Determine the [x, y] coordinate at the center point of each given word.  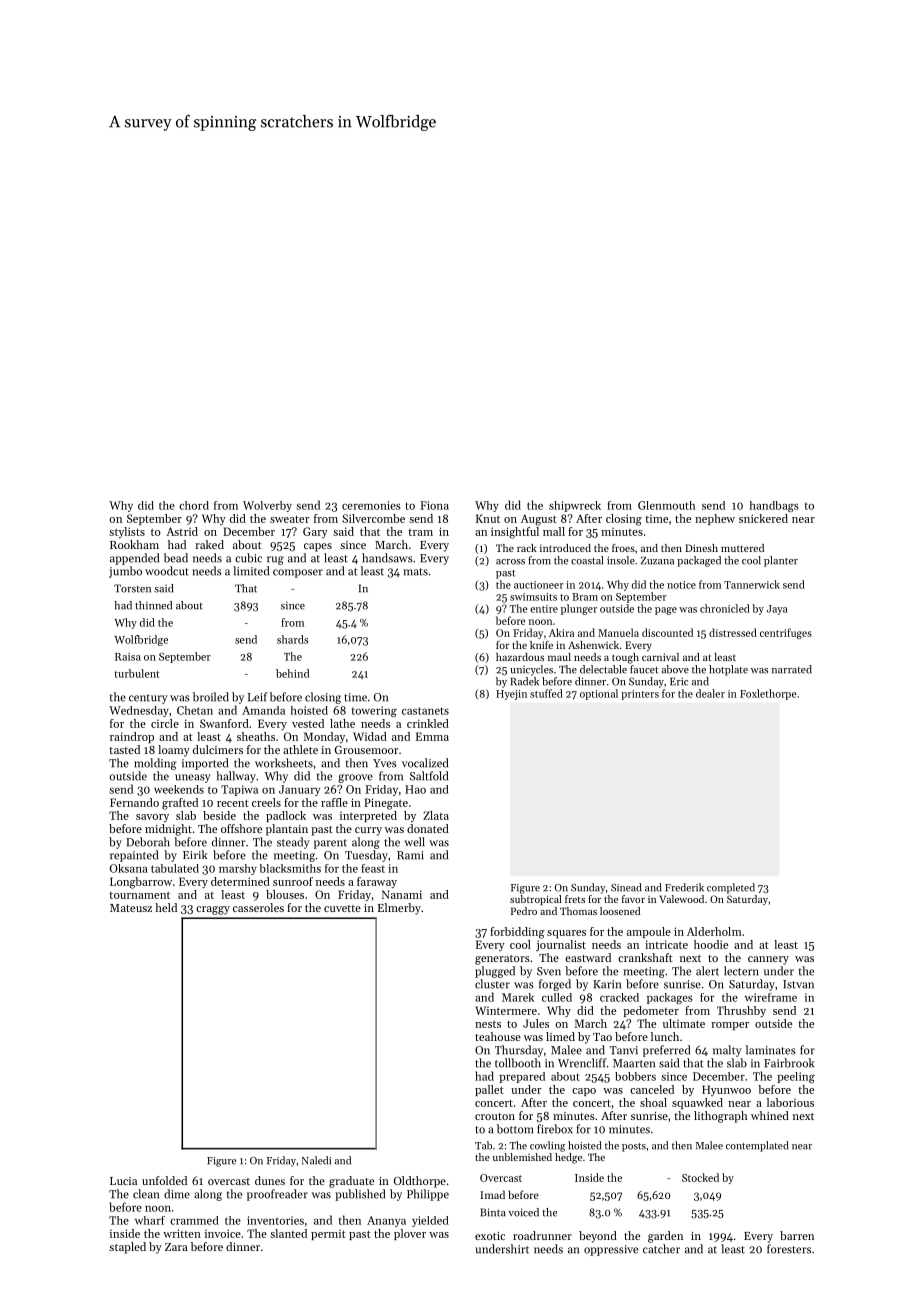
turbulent [137, 673]
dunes [270, 1180]
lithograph [720, 1117]
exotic [490, 1236]
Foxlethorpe [768, 694]
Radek [525, 681]
